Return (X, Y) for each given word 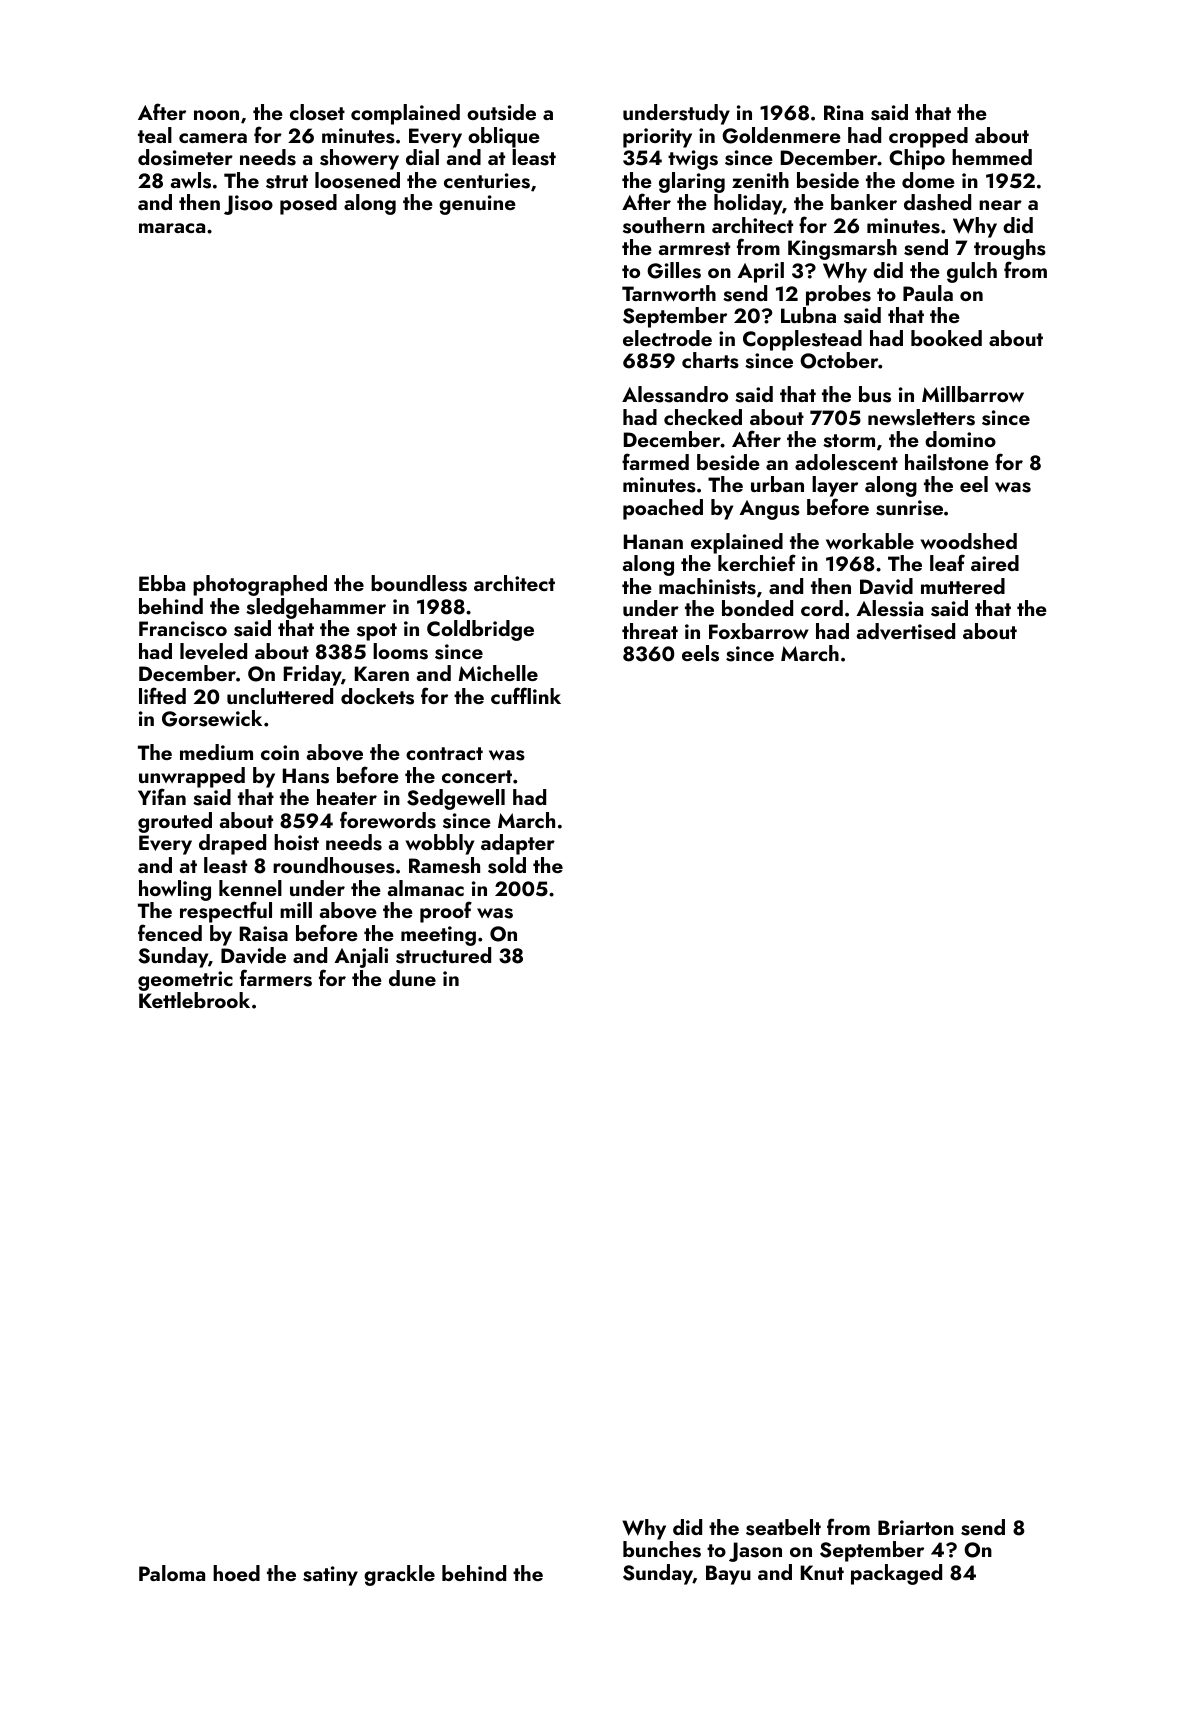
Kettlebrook (194, 1000)
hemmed (992, 157)
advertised (906, 631)
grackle (399, 1575)
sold (507, 865)
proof (446, 912)
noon (216, 115)
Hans (306, 776)
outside (501, 112)
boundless (419, 583)
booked (946, 338)
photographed (260, 585)
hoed (236, 1573)
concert (477, 776)
